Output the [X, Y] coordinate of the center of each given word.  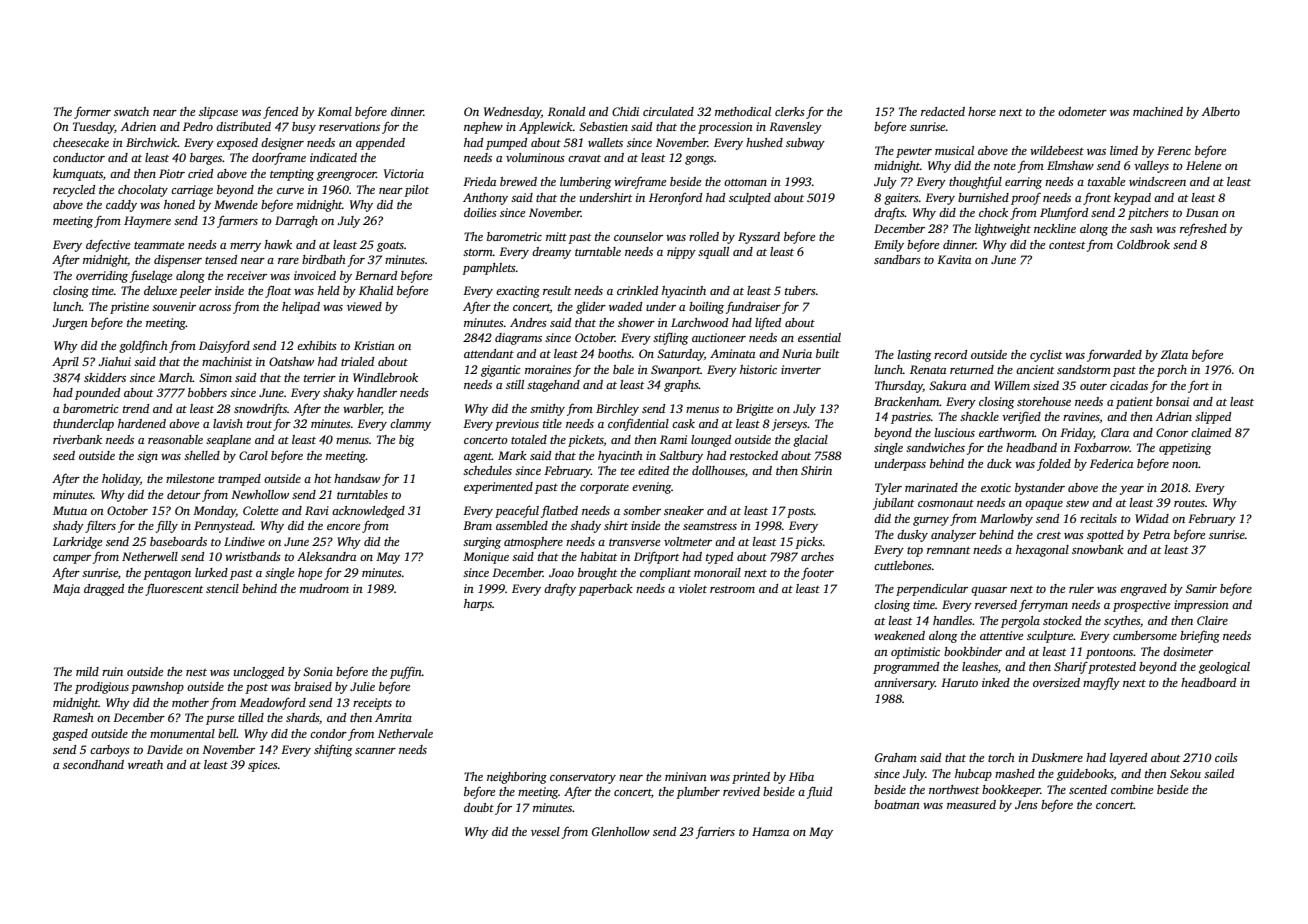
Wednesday [512, 113]
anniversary [904, 684]
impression [1201, 606]
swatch [131, 111]
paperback [605, 590]
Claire [1212, 620]
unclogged [259, 673]
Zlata [1174, 354]
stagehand [553, 386]
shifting [333, 751]
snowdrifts [260, 410]
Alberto [1221, 111]
